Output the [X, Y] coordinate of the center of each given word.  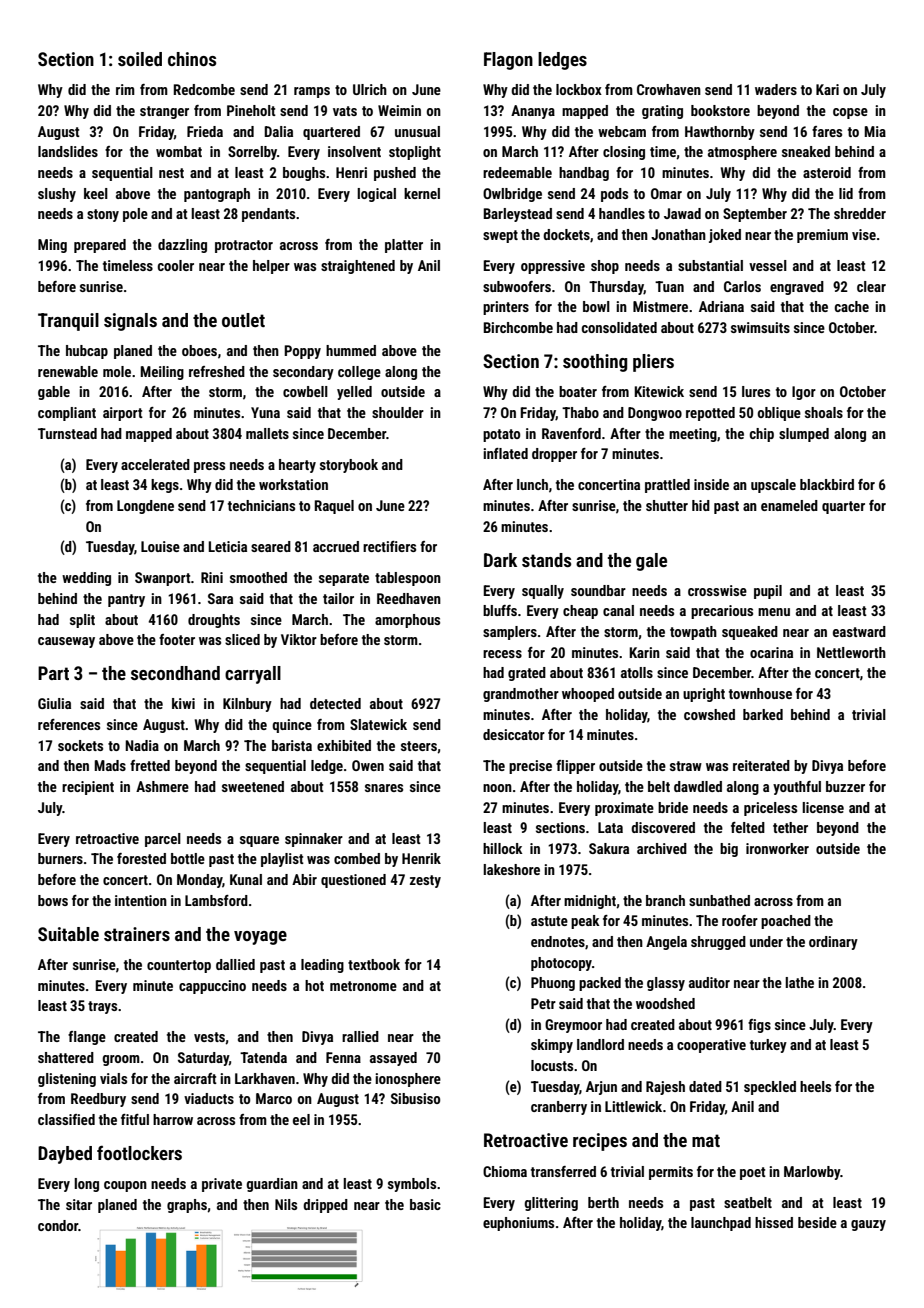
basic [425, 1204]
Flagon [508, 61]
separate [344, 579]
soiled [140, 59]
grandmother [521, 695]
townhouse [760, 693]
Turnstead [67, 433]
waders [776, 89]
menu [774, 612]
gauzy [868, 1225]
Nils [286, 1204]
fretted [150, 765]
